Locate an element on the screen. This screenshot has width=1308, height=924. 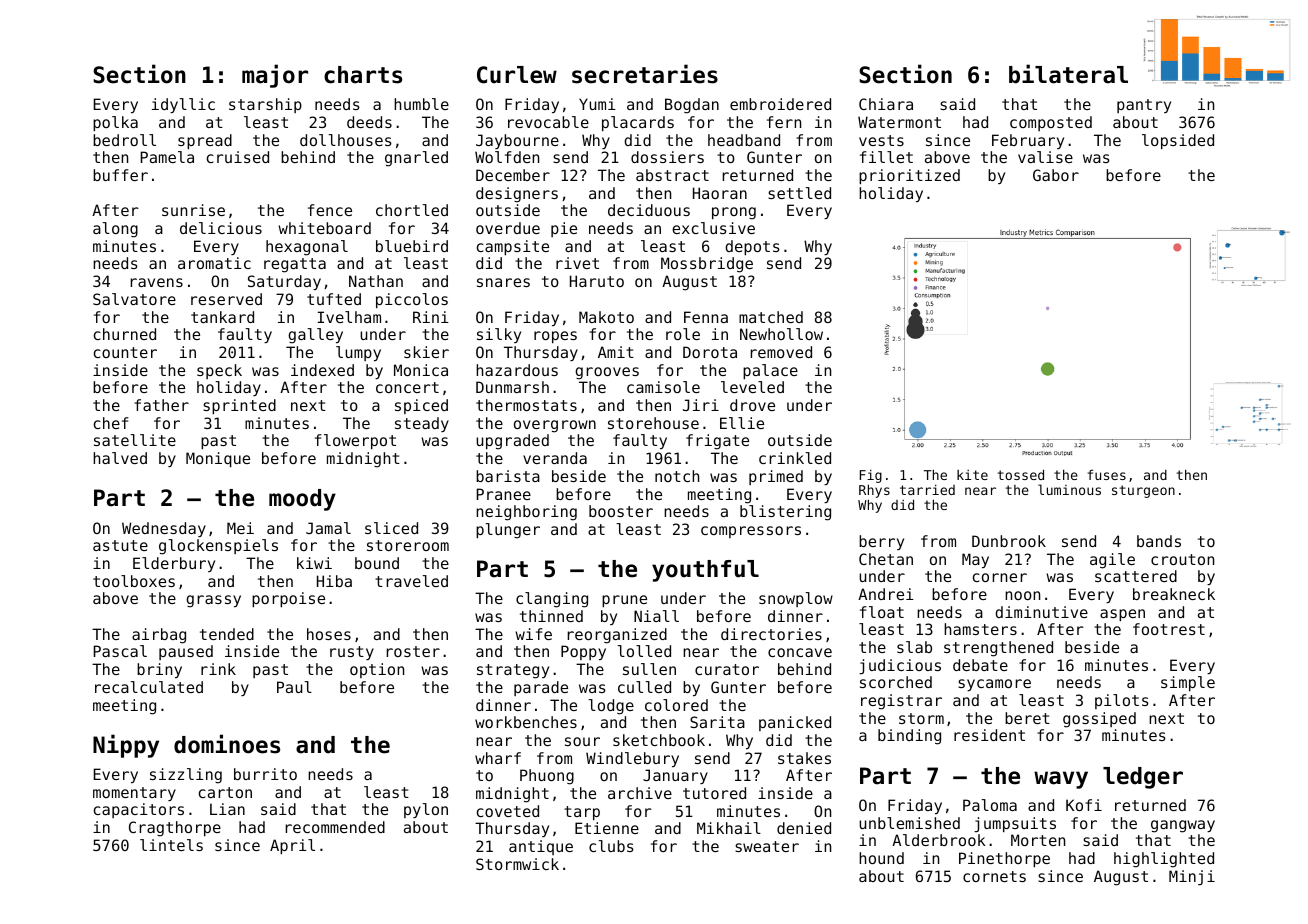
cornets is located at coordinates (994, 876).
